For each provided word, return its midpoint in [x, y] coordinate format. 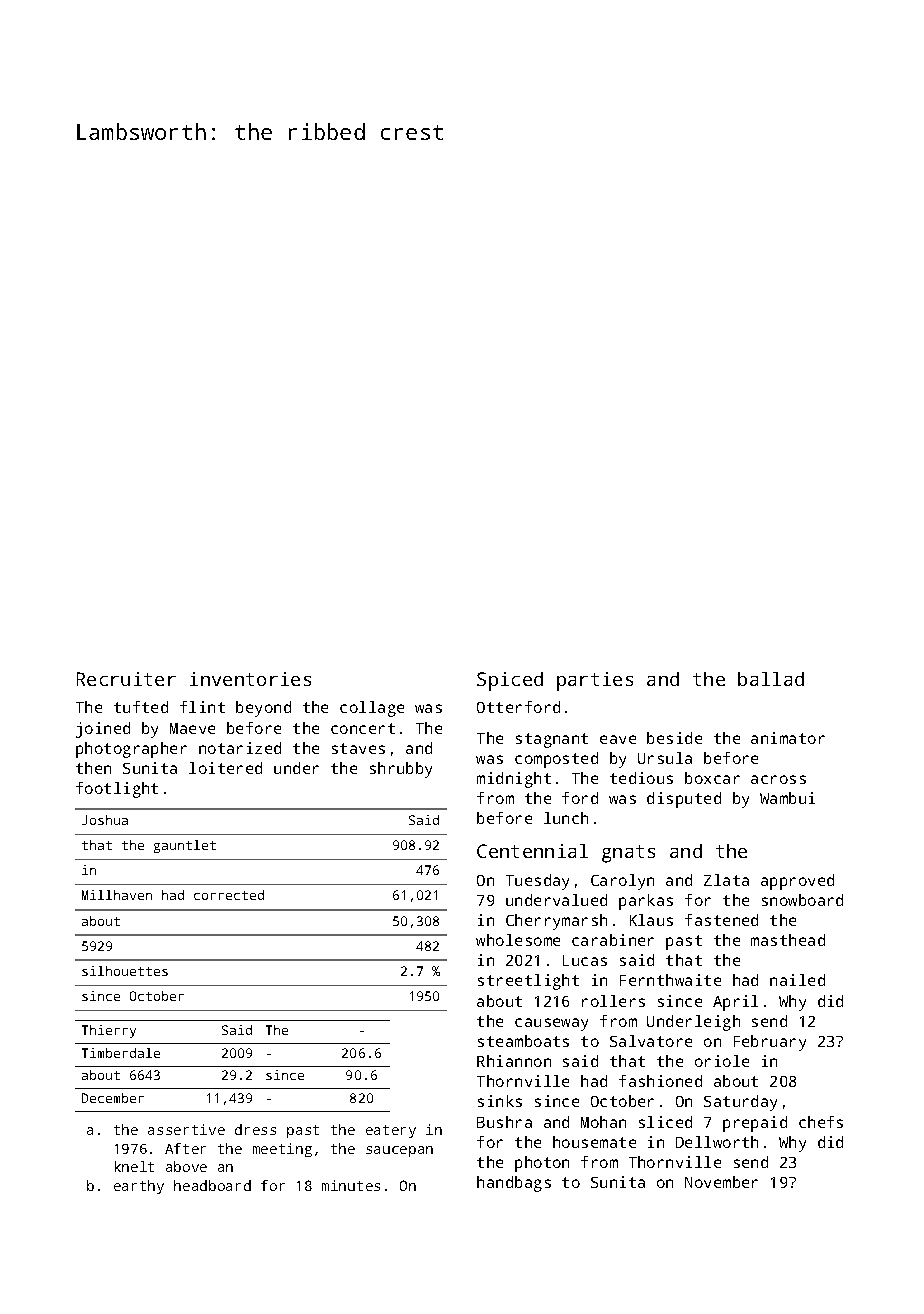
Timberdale [121, 1053]
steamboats [523, 1041]
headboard [212, 1185]
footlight [117, 790]
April [735, 1003]
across [778, 779]
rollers [613, 1001]
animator [788, 738]
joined [103, 730]
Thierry [109, 1031]
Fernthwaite [670, 980]
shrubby [401, 770]
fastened [721, 920]
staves [358, 748]
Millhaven [117, 895]
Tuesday [537, 882]
